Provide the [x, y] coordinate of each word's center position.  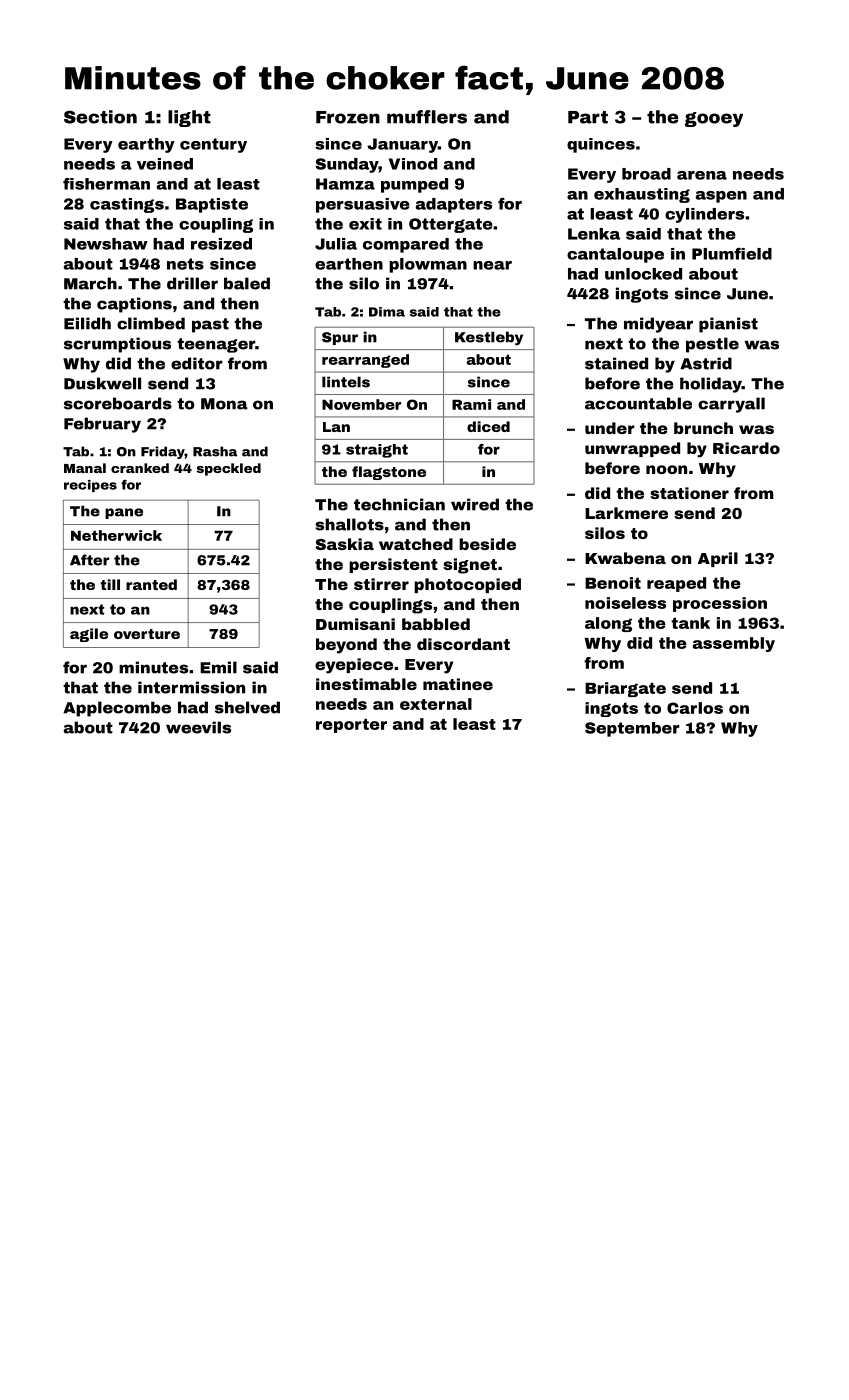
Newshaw [106, 244]
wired [475, 504]
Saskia [345, 544]
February [102, 425]
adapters [454, 205]
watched [416, 544]
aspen [721, 197]
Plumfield [732, 254]
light [189, 118]
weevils [198, 727]
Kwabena [625, 558]
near [492, 265]
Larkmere [626, 513]
